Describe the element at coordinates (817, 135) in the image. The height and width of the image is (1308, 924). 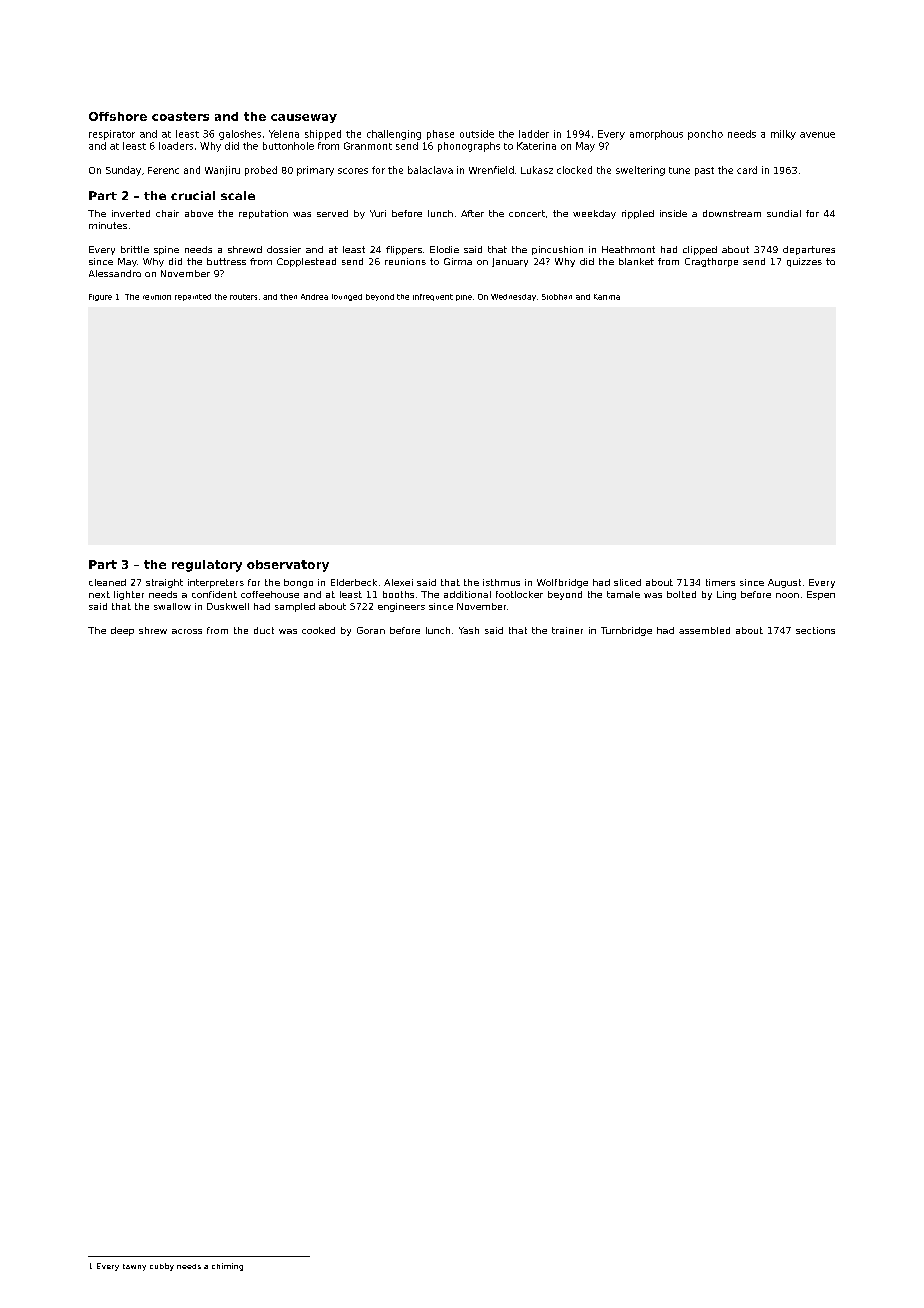
I see `avenue` at that location.
